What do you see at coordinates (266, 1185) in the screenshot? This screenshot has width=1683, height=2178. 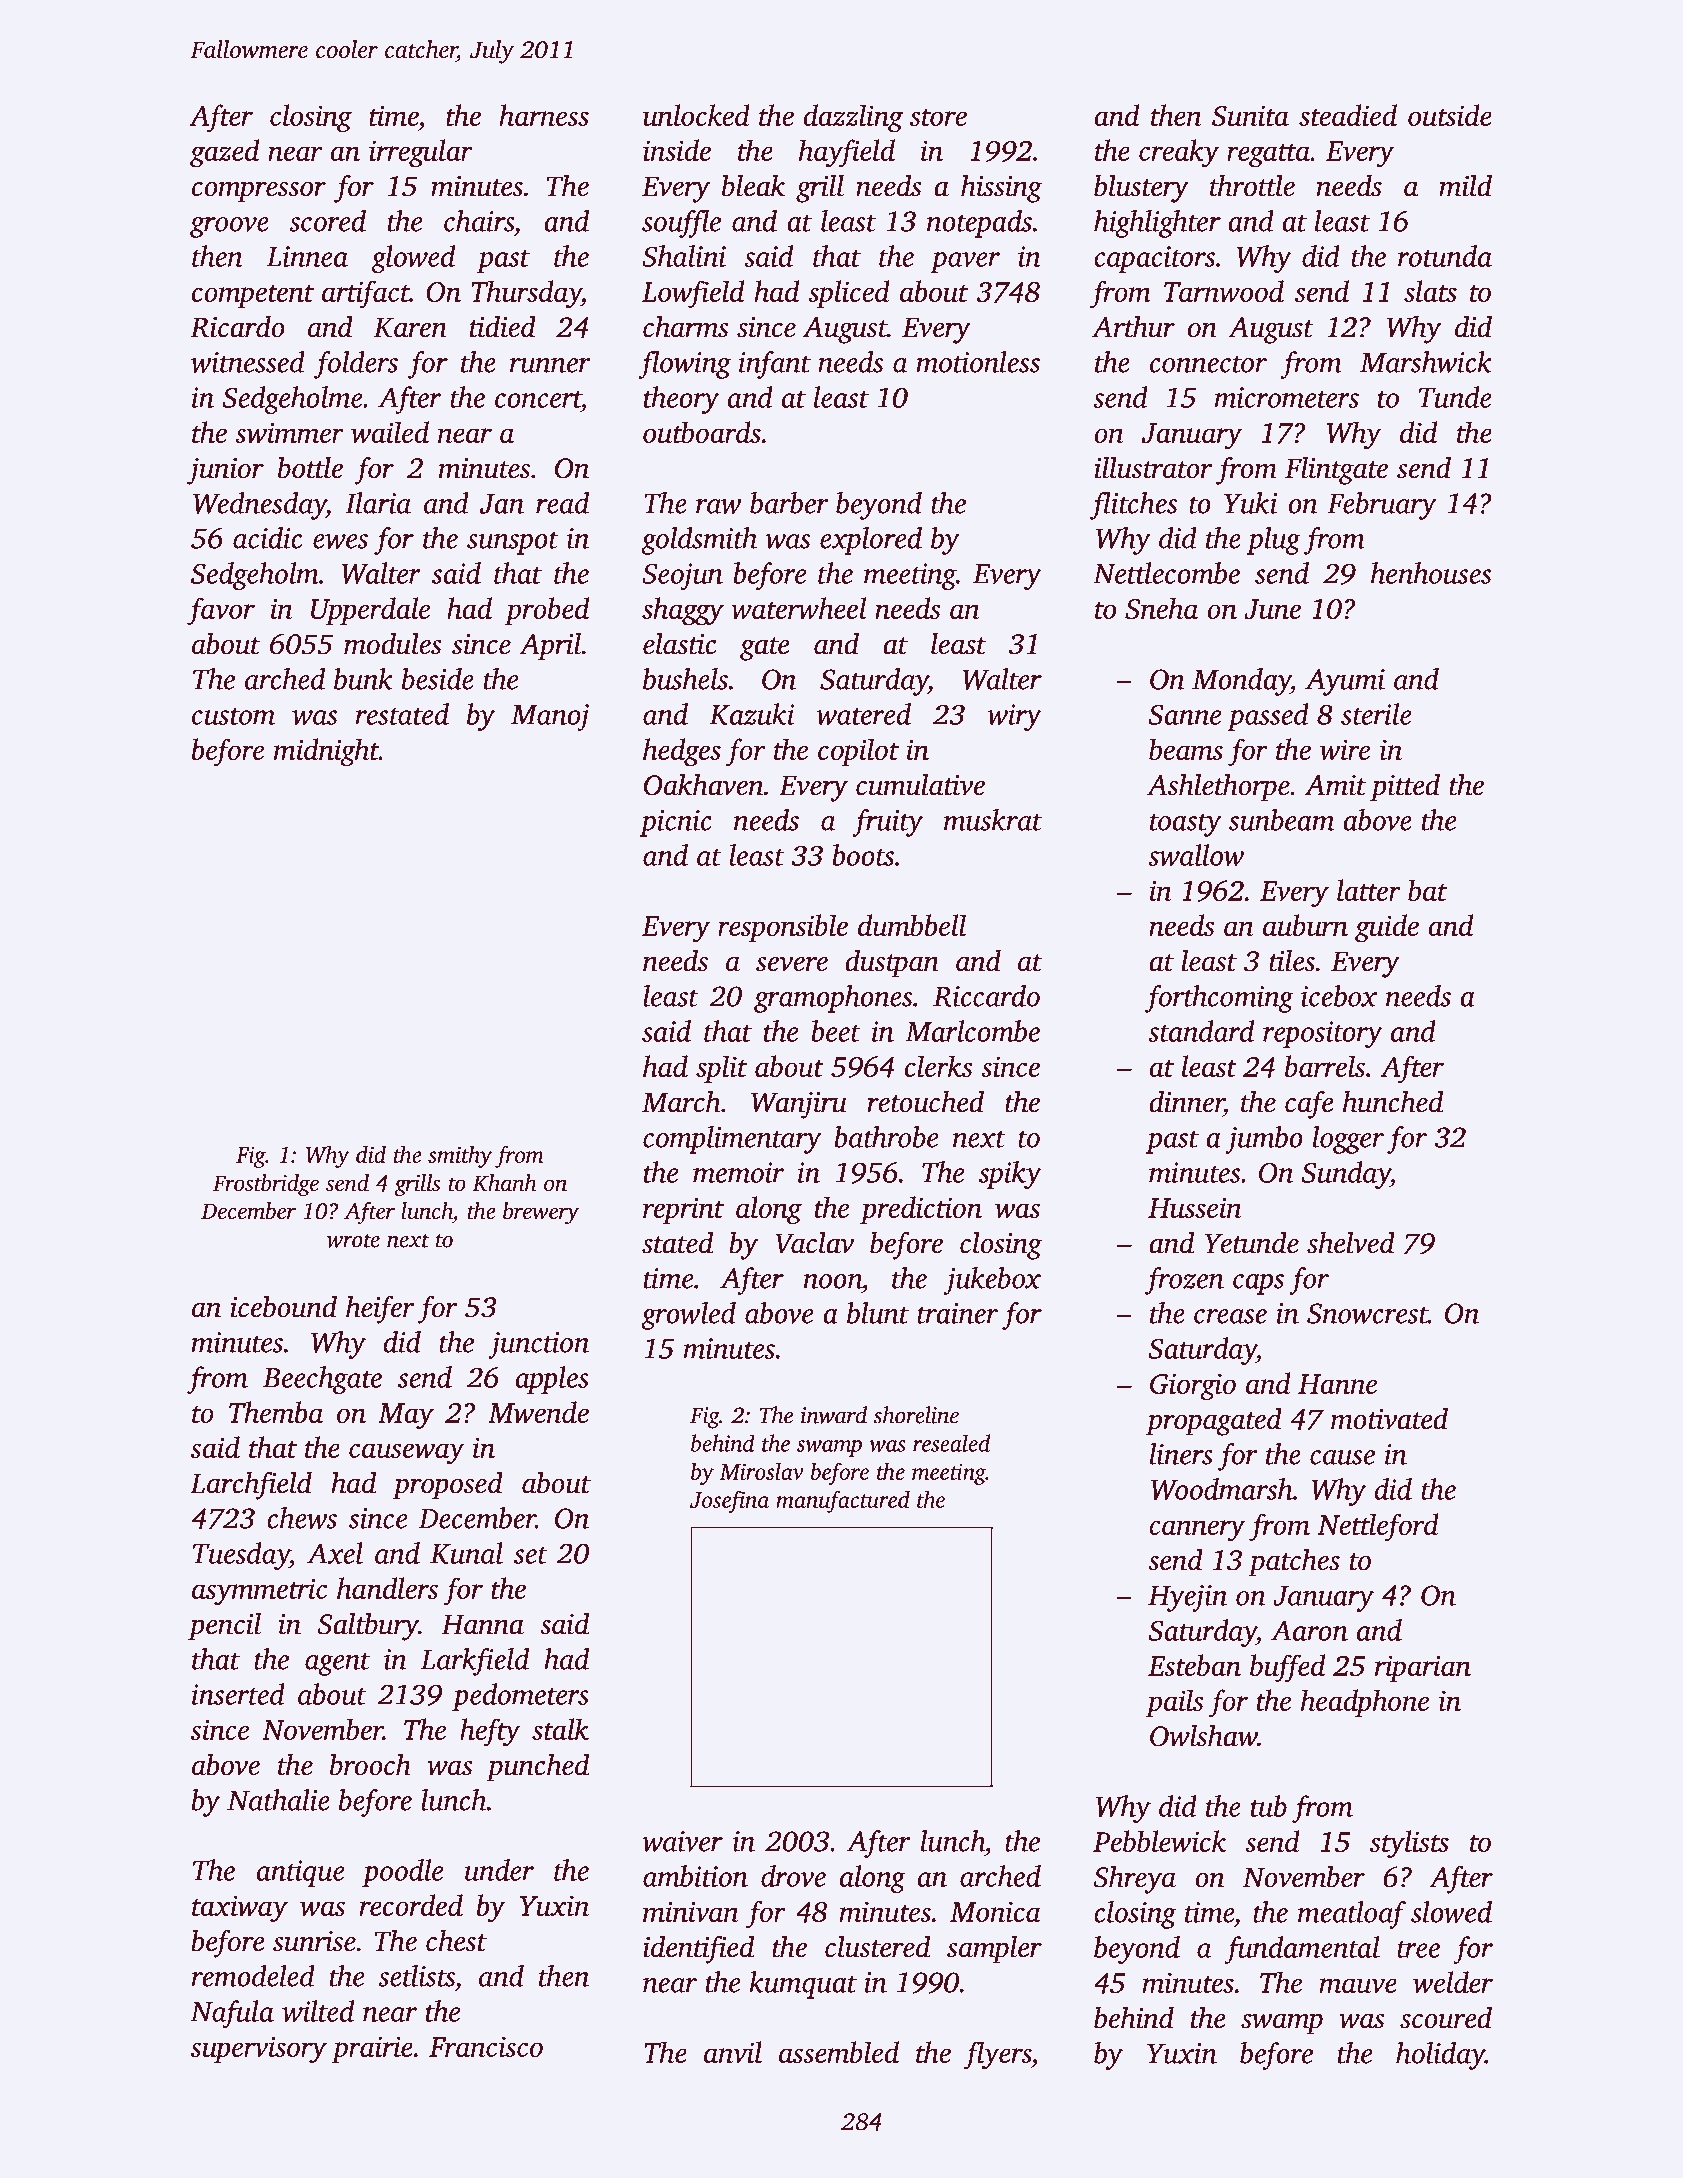 I see `Frostbridge` at bounding box center [266, 1185].
